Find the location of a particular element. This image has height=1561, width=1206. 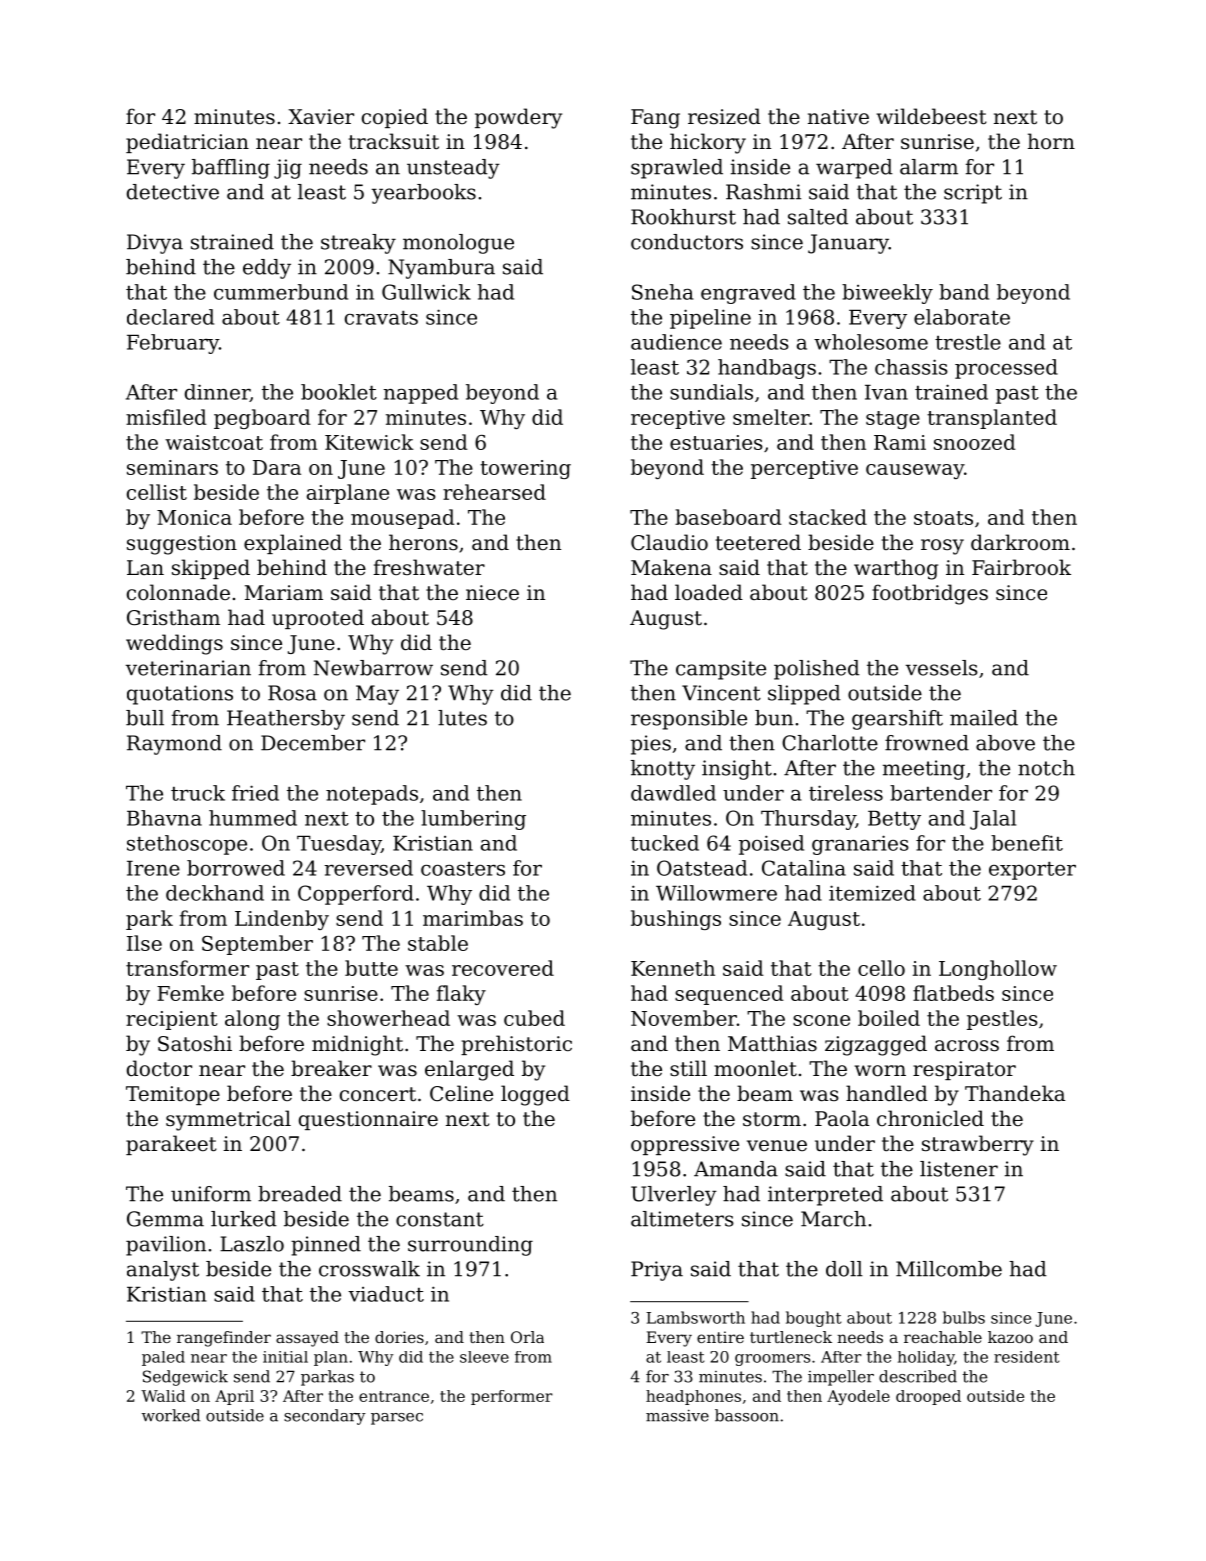

Sneha is located at coordinates (663, 292).
